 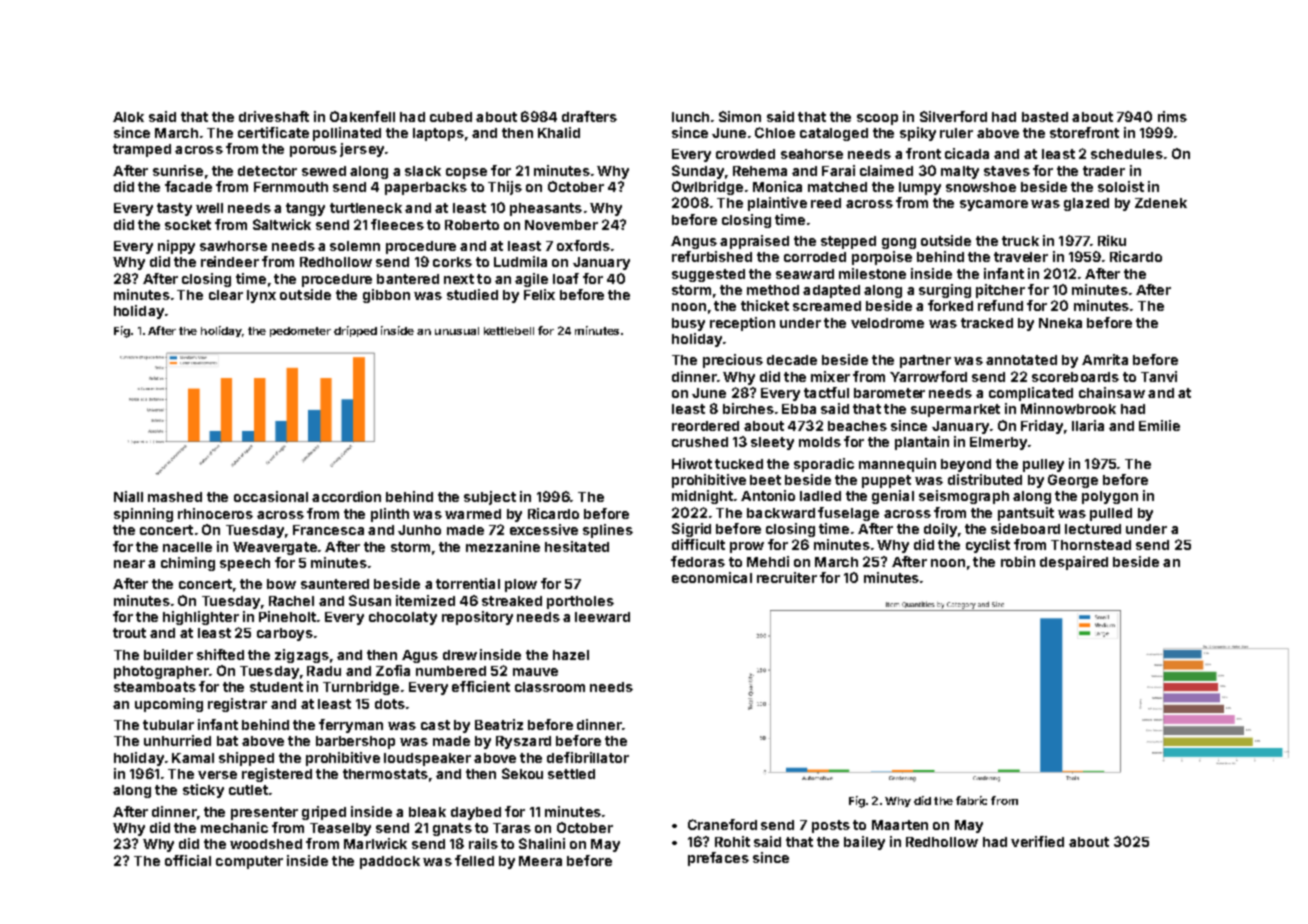 I want to click on clear, so click(x=226, y=295).
